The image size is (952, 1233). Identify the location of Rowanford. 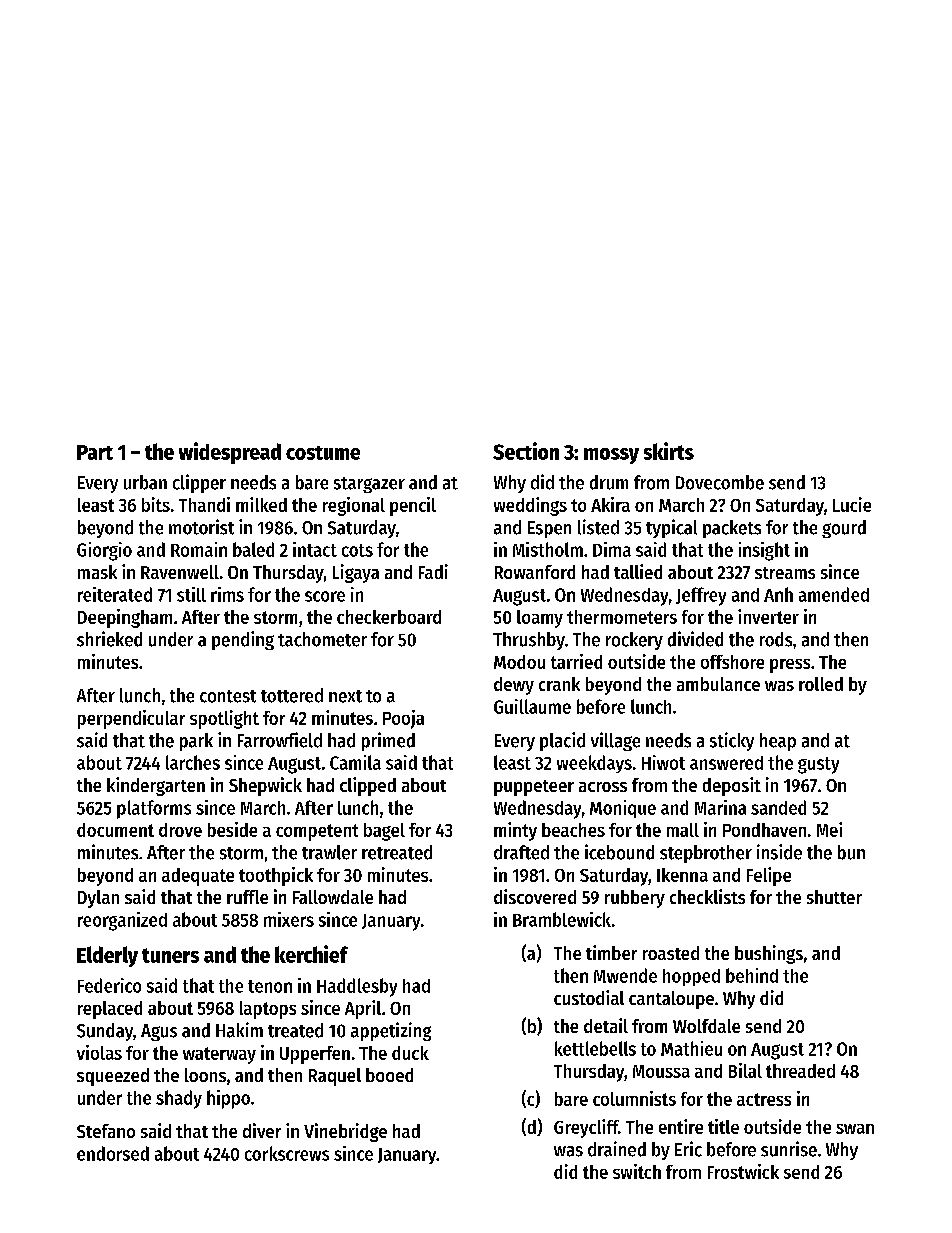
(535, 572).
